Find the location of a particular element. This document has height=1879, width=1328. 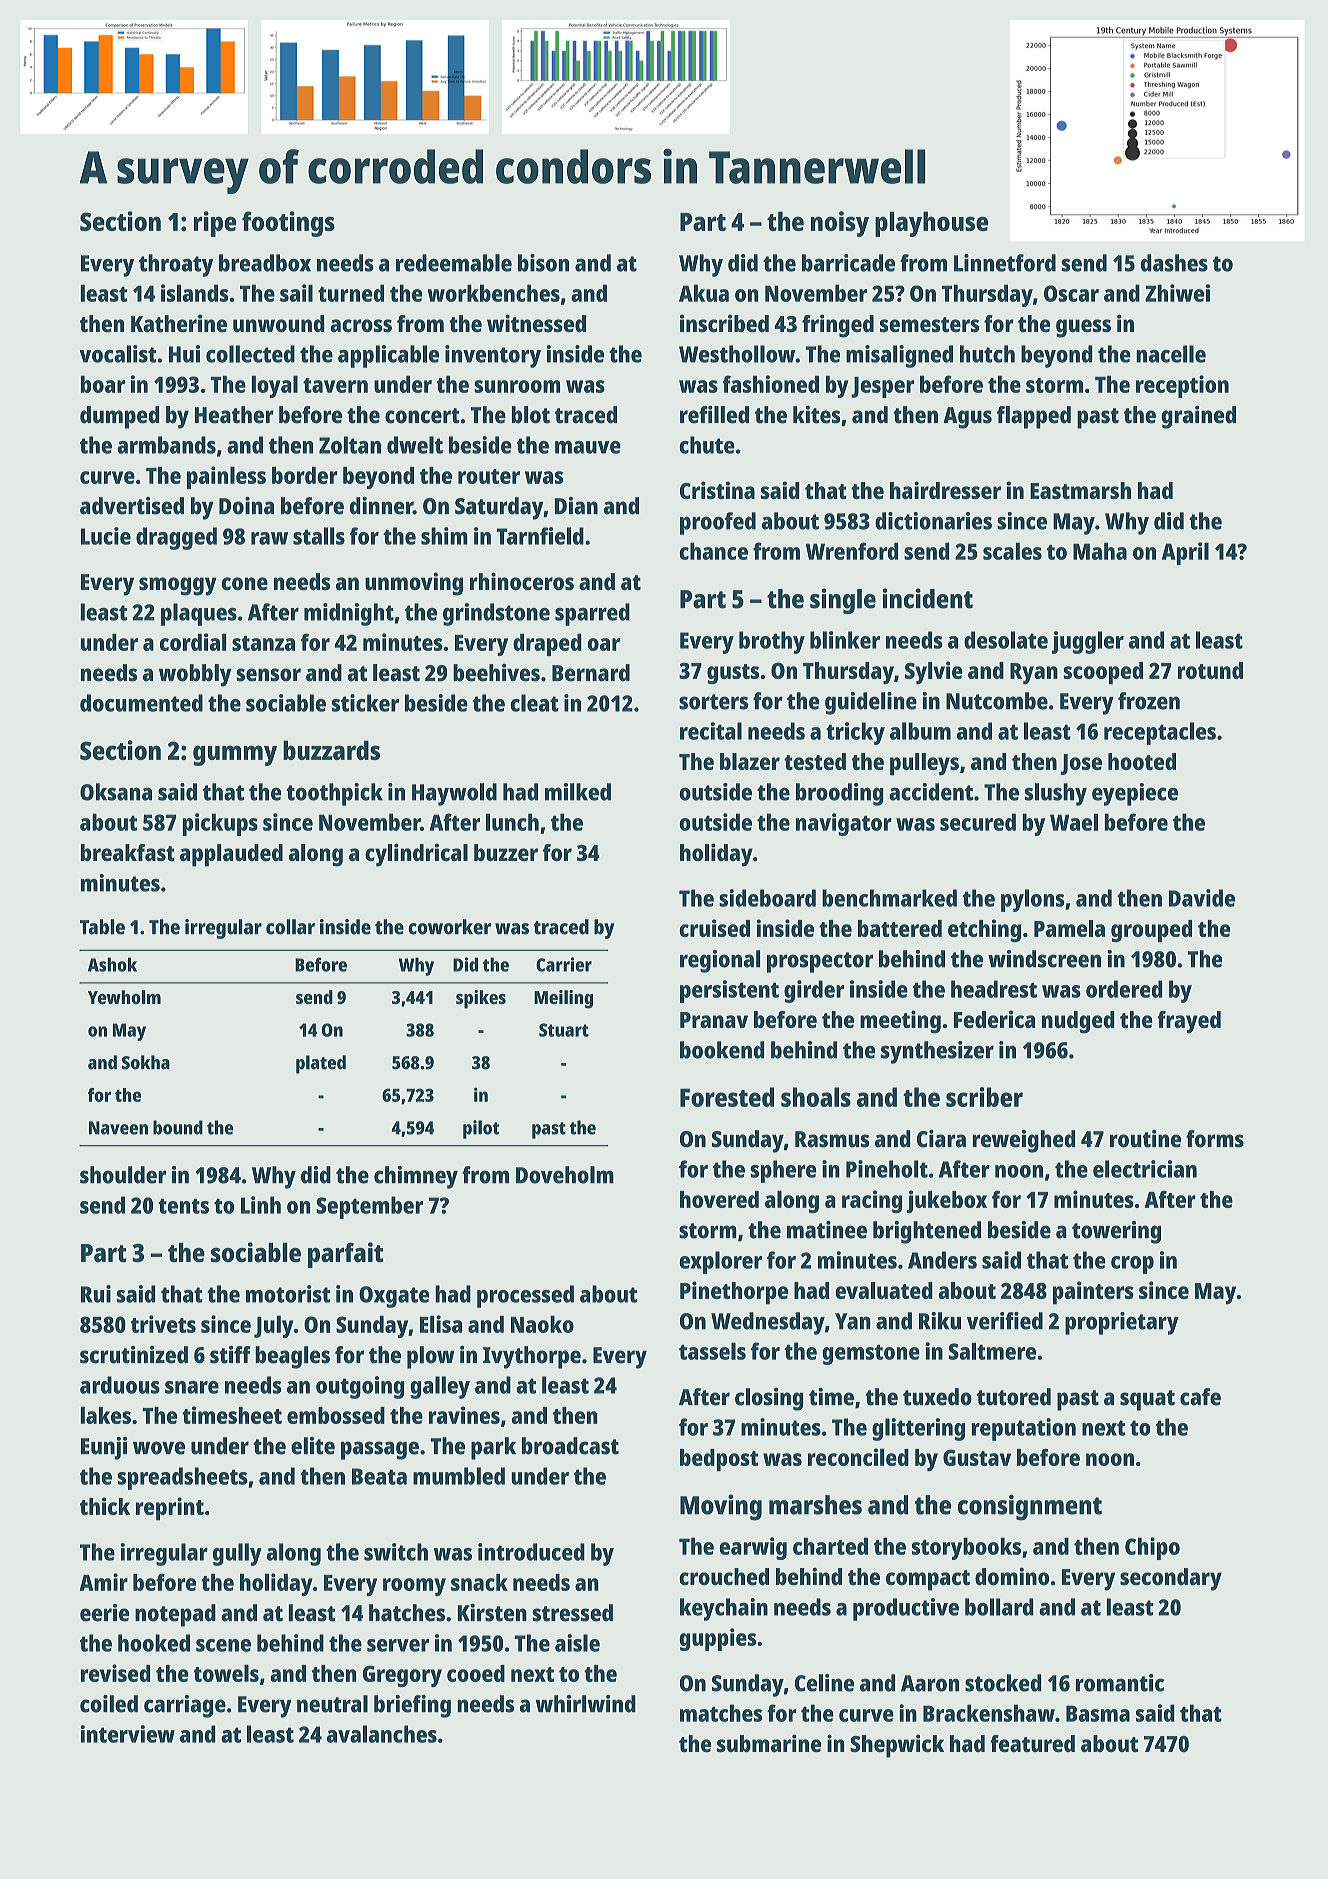

matinee is located at coordinates (827, 1230).
